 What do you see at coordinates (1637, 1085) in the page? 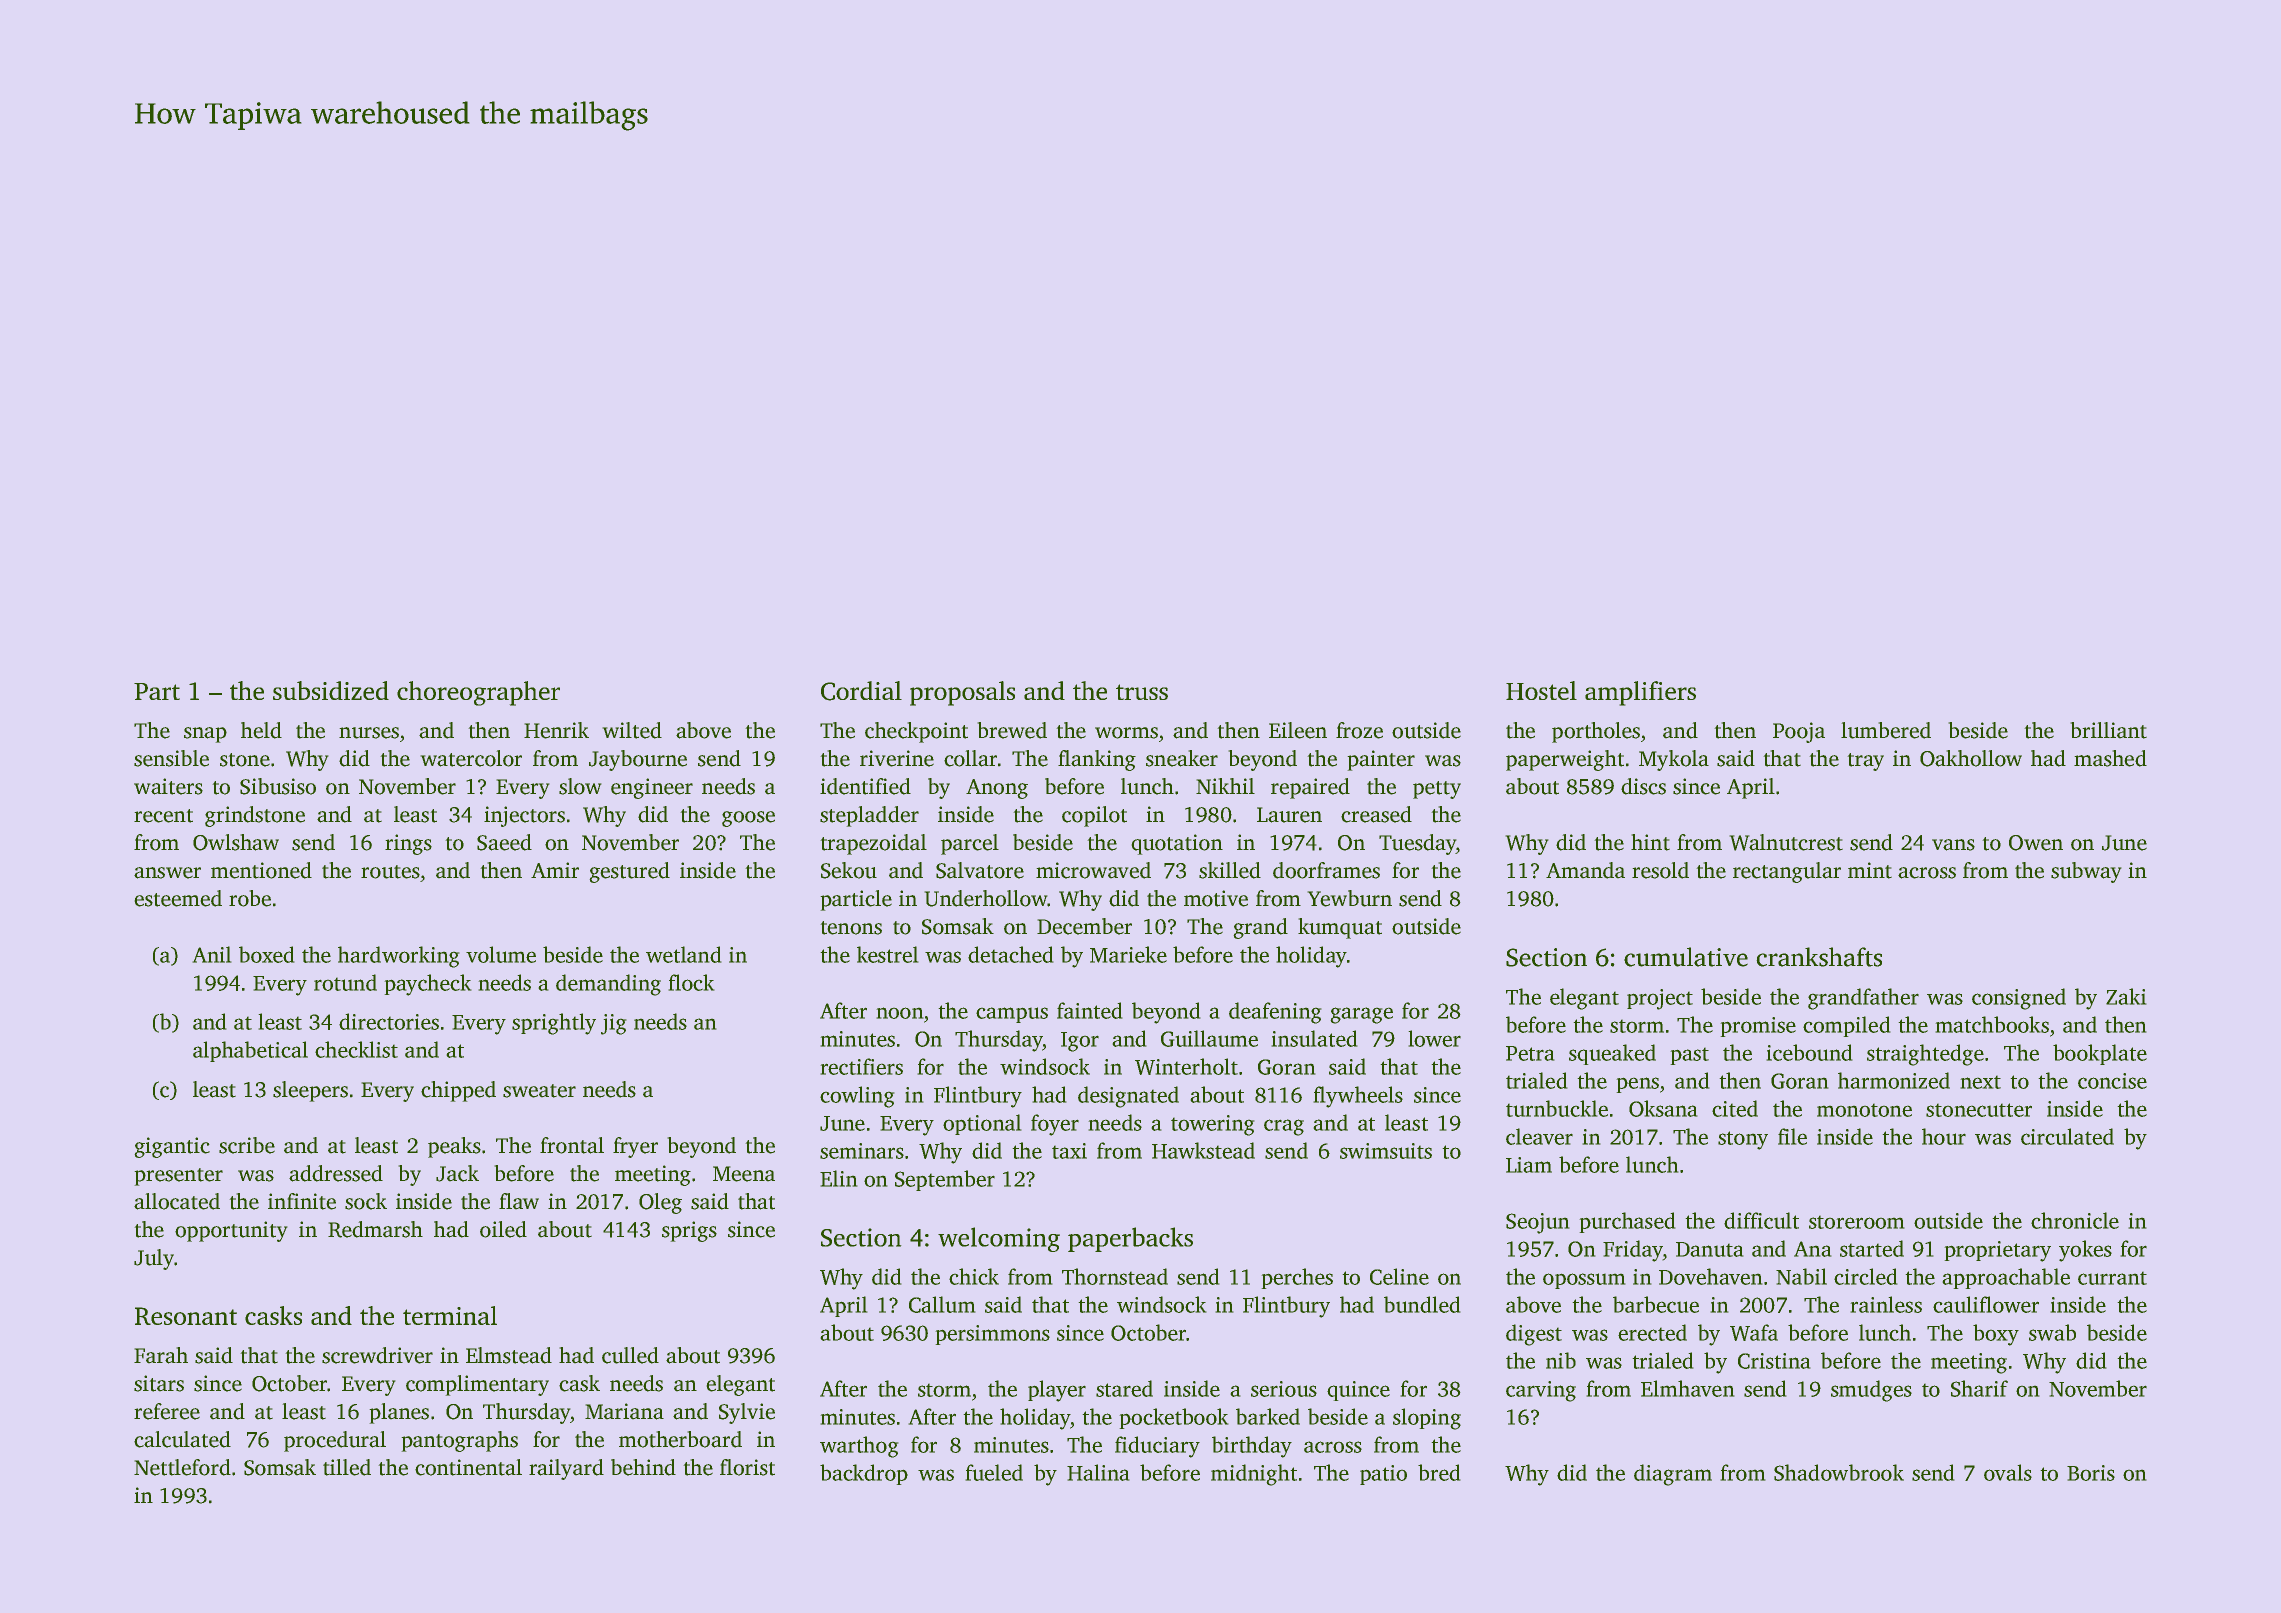
I see `pens` at bounding box center [1637, 1085].
